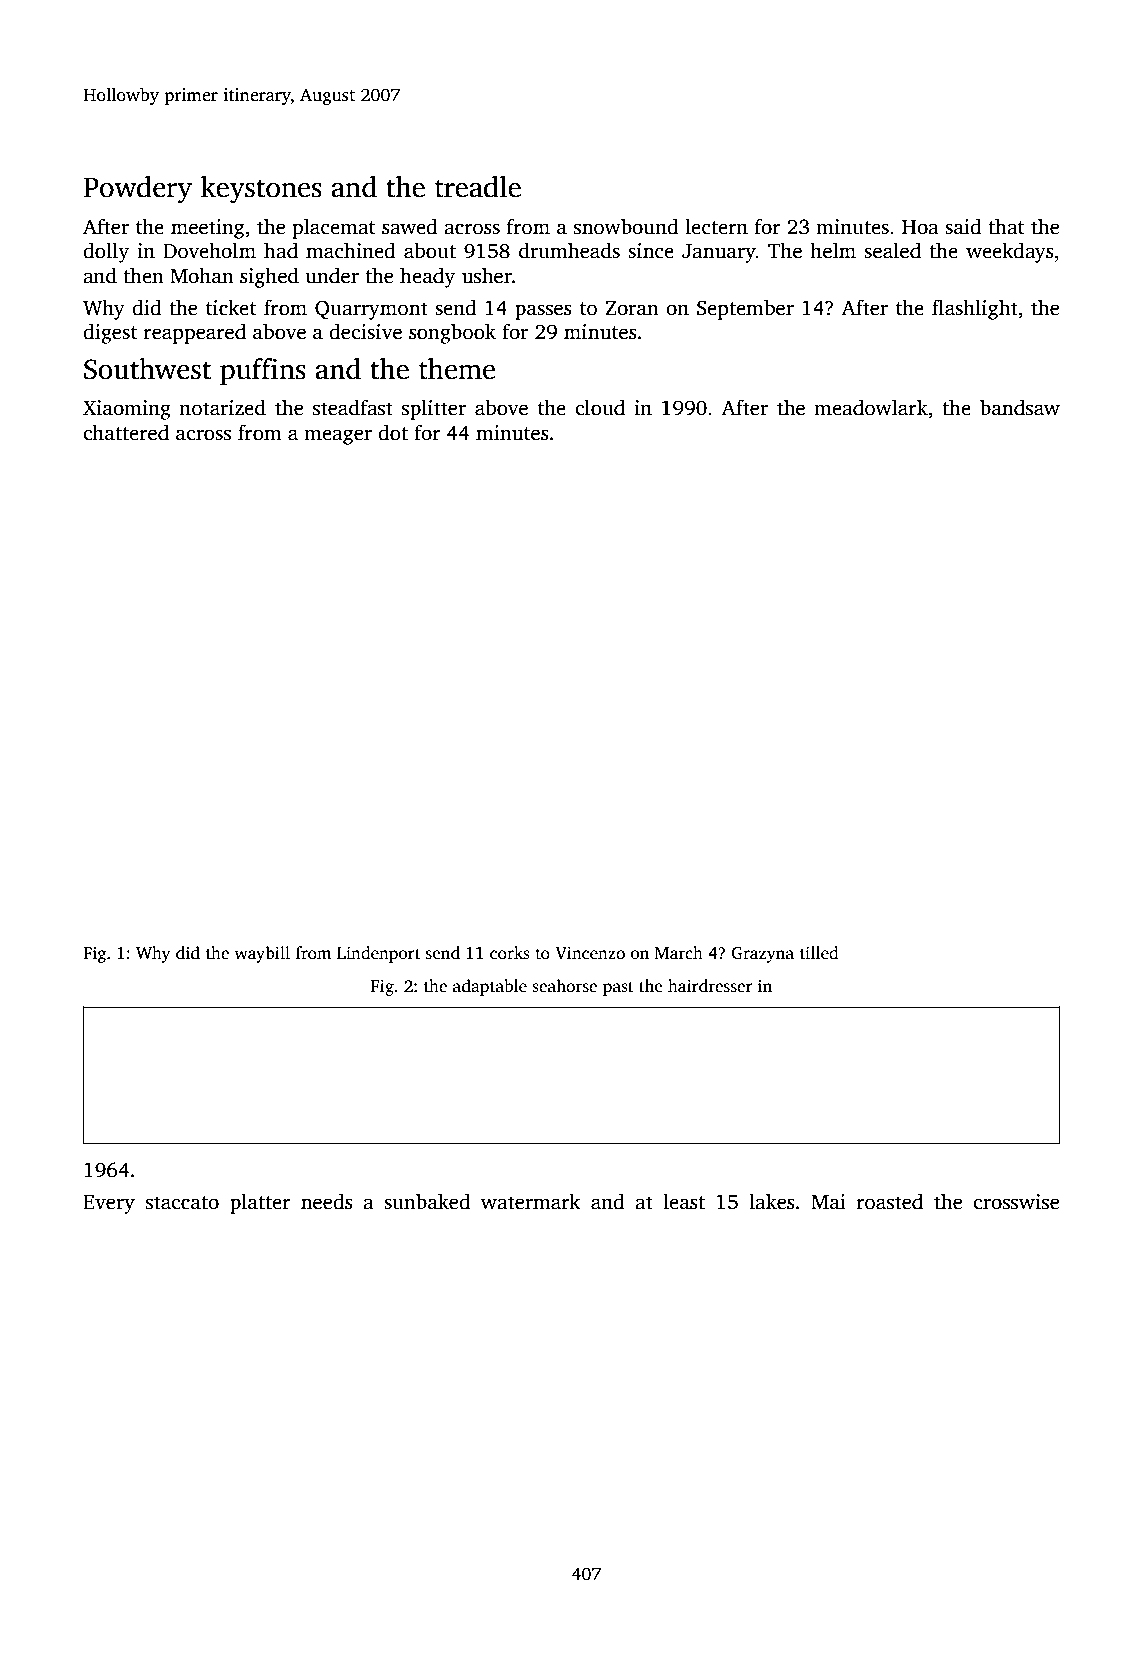 This screenshot has height=1655, width=1143. I want to click on bandsaw, so click(1020, 407).
